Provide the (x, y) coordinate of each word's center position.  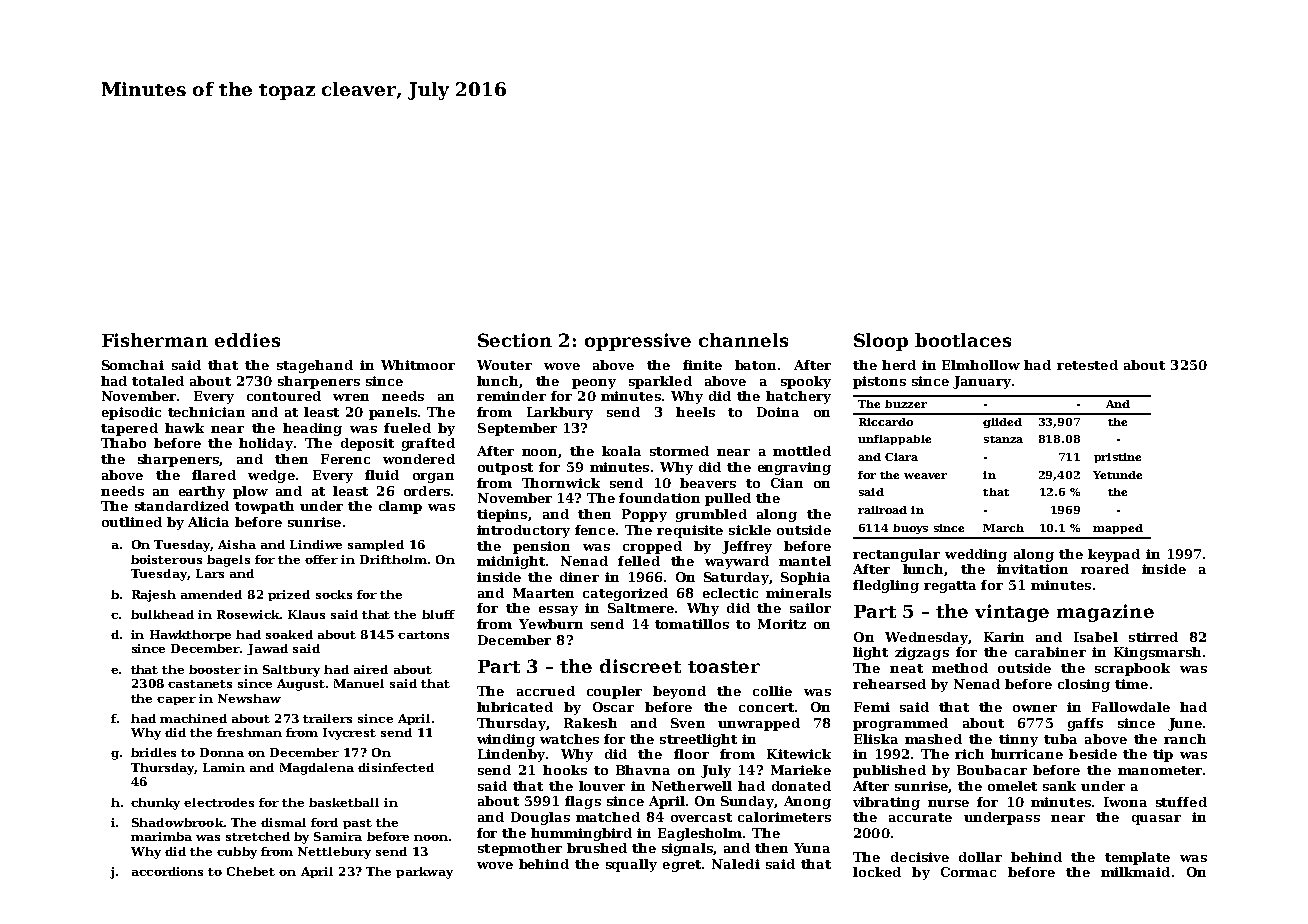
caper (176, 701)
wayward (737, 562)
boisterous (166, 559)
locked (877, 872)
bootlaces (963, 340)
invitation (1032, 569)
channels (743, 340)
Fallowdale (1131, 707)
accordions (167, 871)
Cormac (968, 872)
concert (766, 707)
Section (515, 340)
